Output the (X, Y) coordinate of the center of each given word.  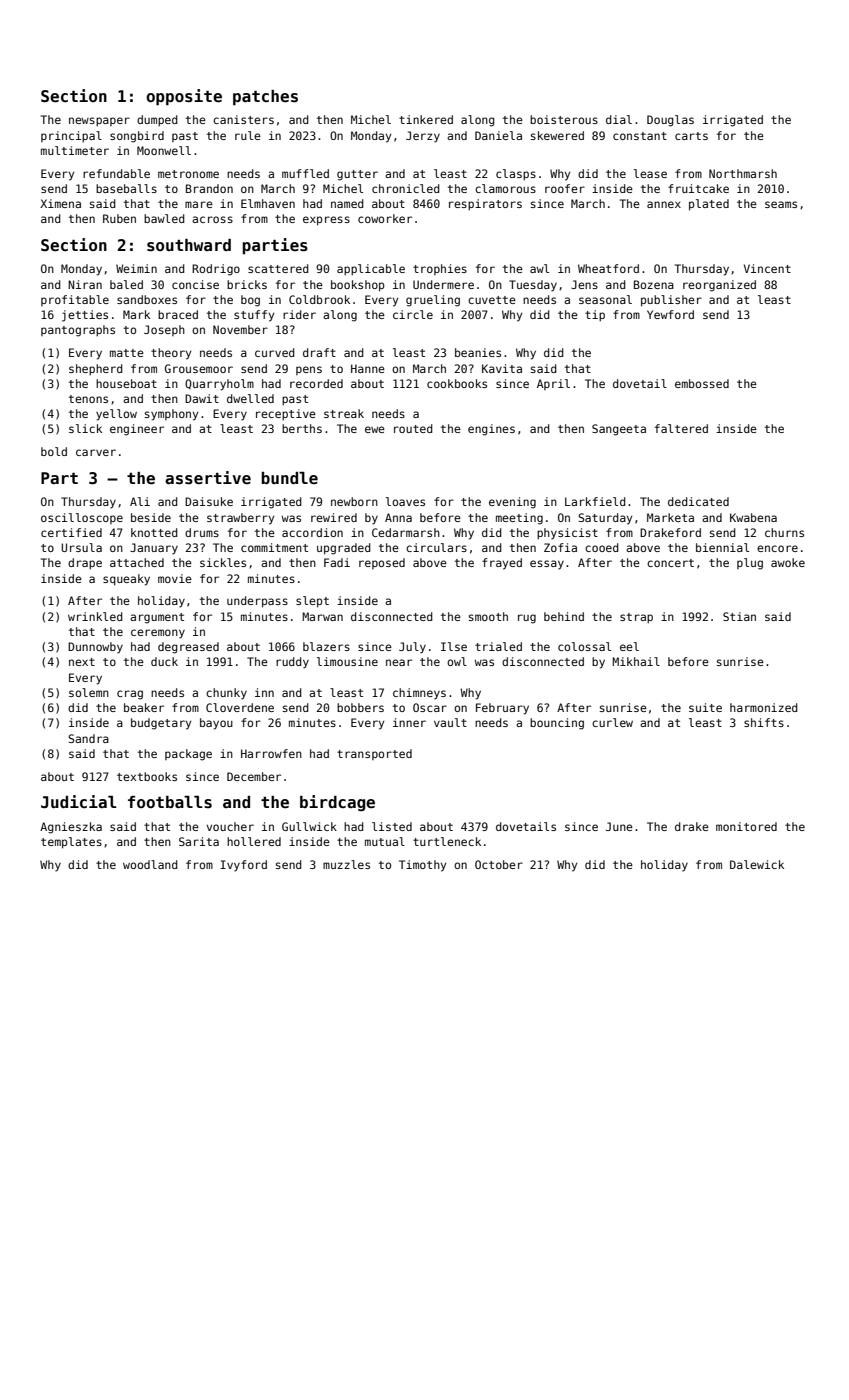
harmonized (764, 707)
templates (71, 843)
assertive (208, 478)
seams (781, 204)
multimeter (75, 150)
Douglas (670, 121)
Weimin (136, 268)
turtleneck (447, 841)
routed (413, 428)
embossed (702, 383)
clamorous (505, 188)
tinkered (426, 119)
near (399, 662)
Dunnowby (95, 648)
